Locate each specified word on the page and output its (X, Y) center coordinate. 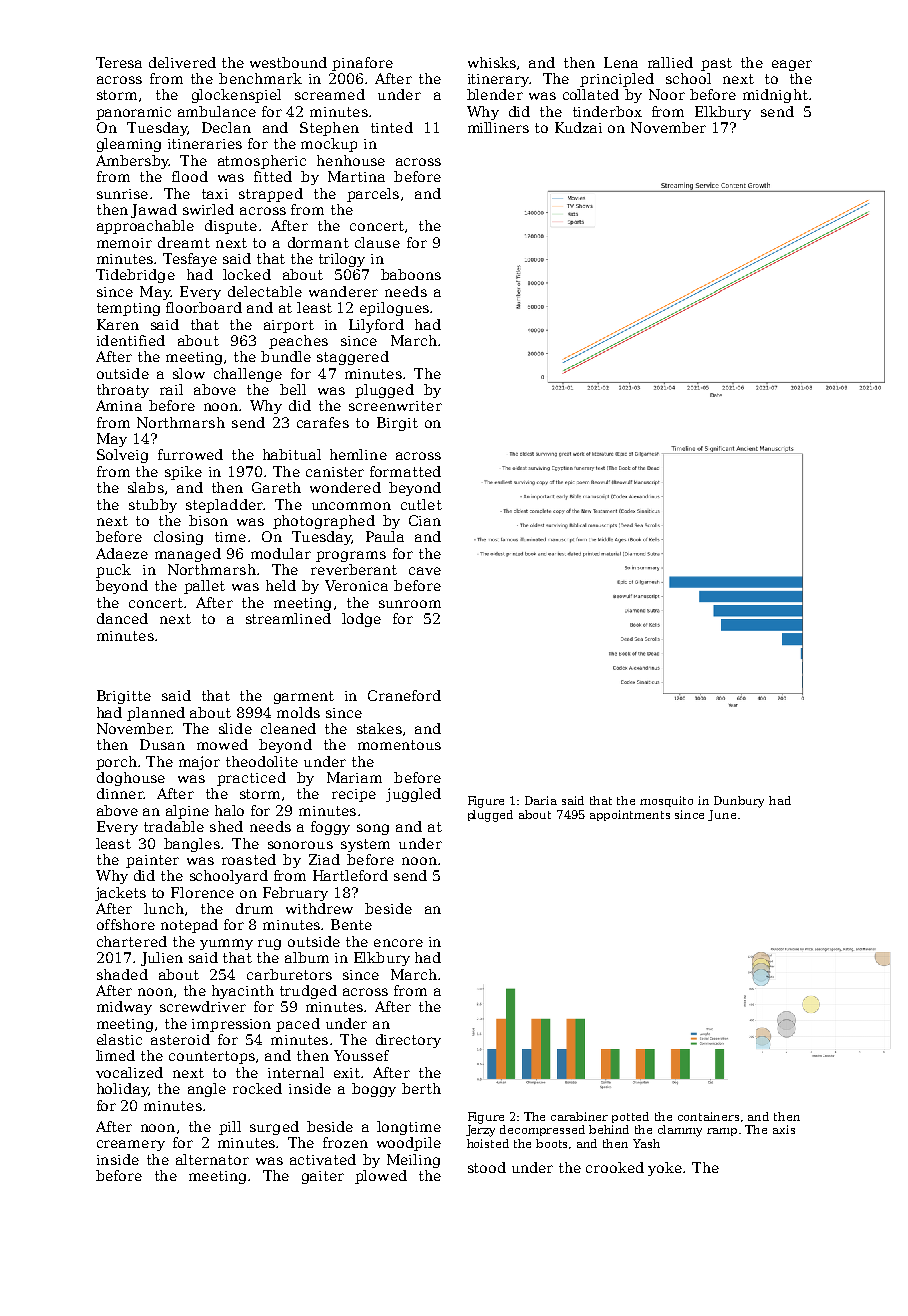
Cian (425, 520)
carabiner (579, 1116)
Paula (385, 536)
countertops (212, 1057)
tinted (392, 127)
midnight (775, 96)
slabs (146, 487)
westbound (288, 62)
